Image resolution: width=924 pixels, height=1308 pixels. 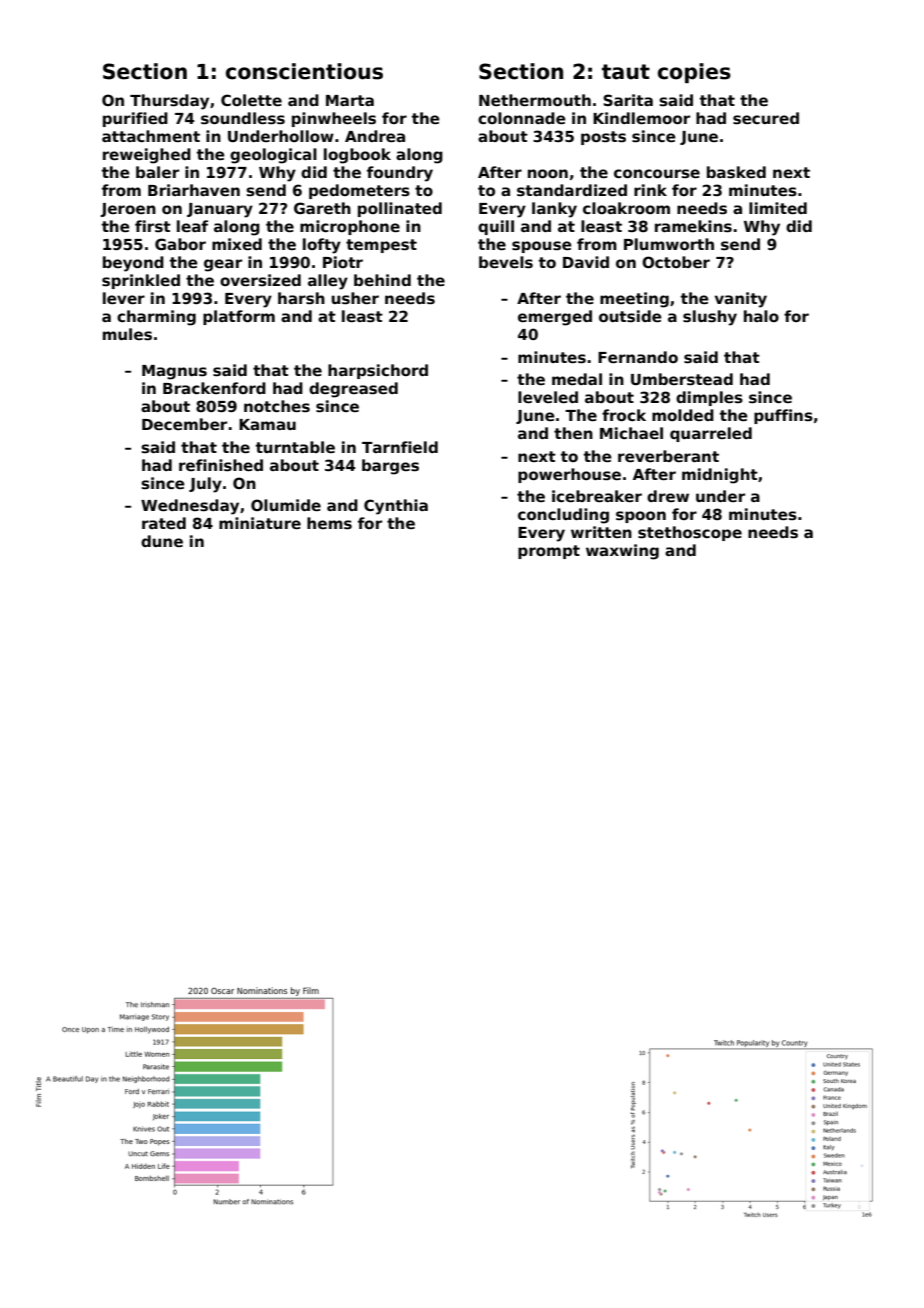 What do you see at coordinates (359, 191) in the screenshot?
I see `pedometers` at bounding box center [359, 191].
